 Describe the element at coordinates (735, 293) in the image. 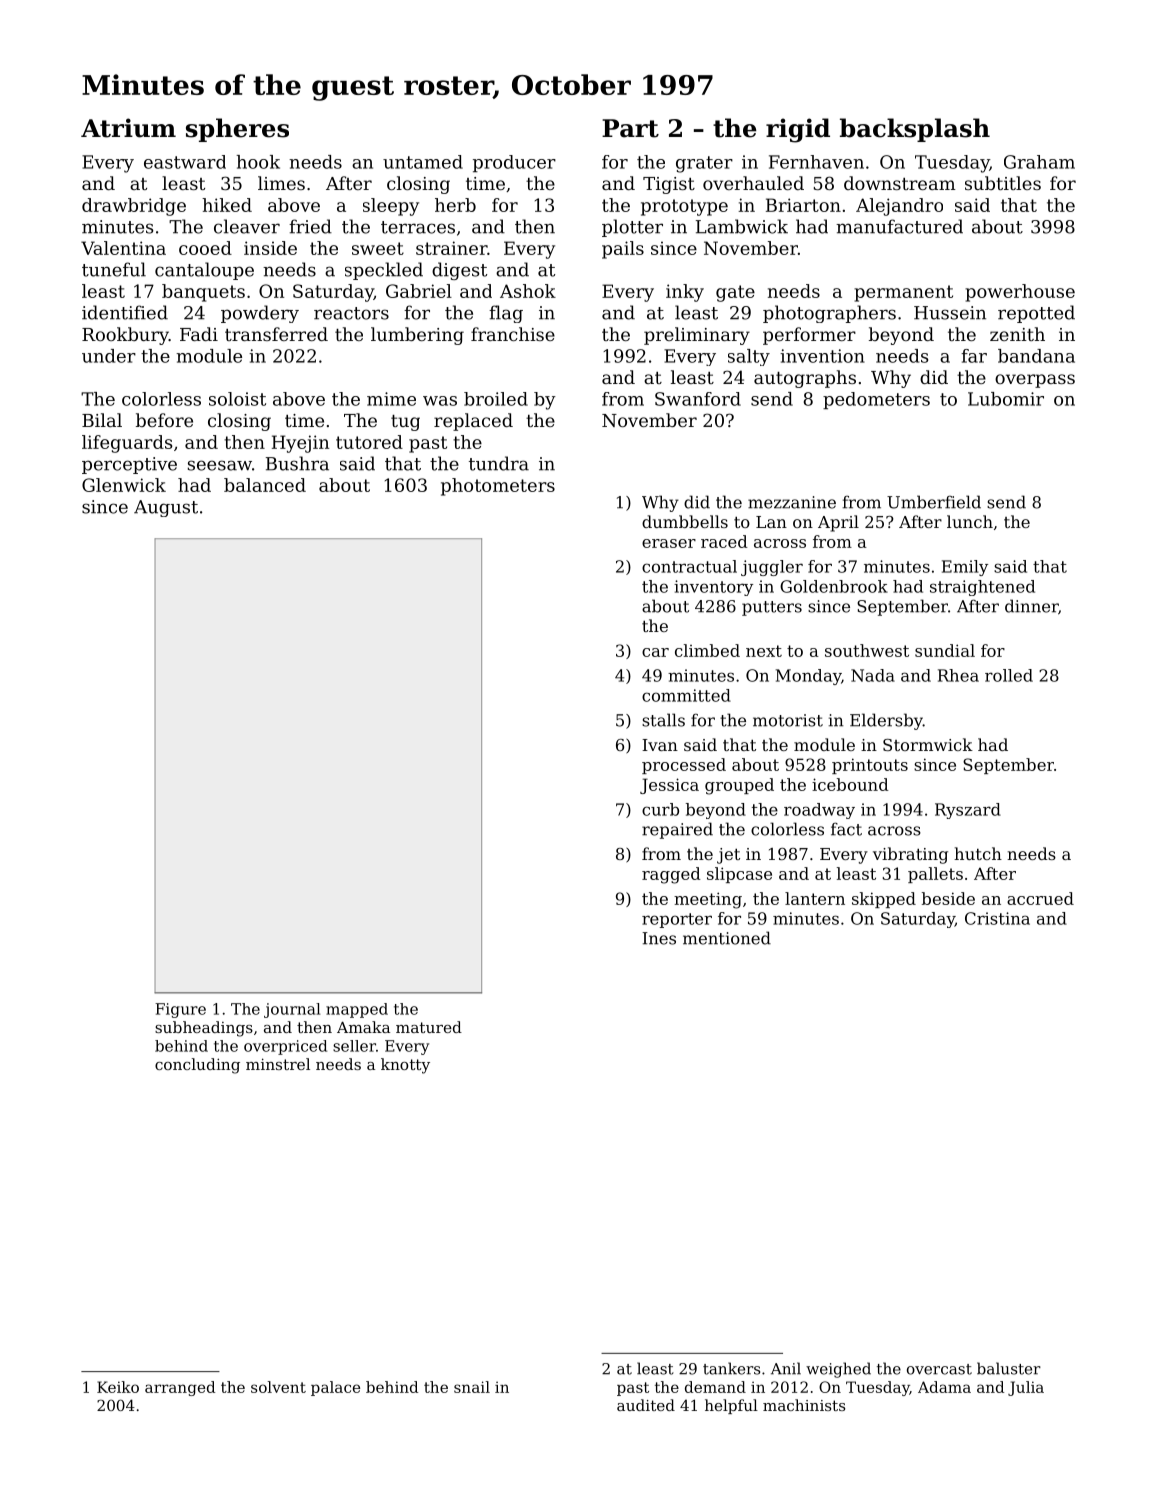

I see `gate` at that location.
